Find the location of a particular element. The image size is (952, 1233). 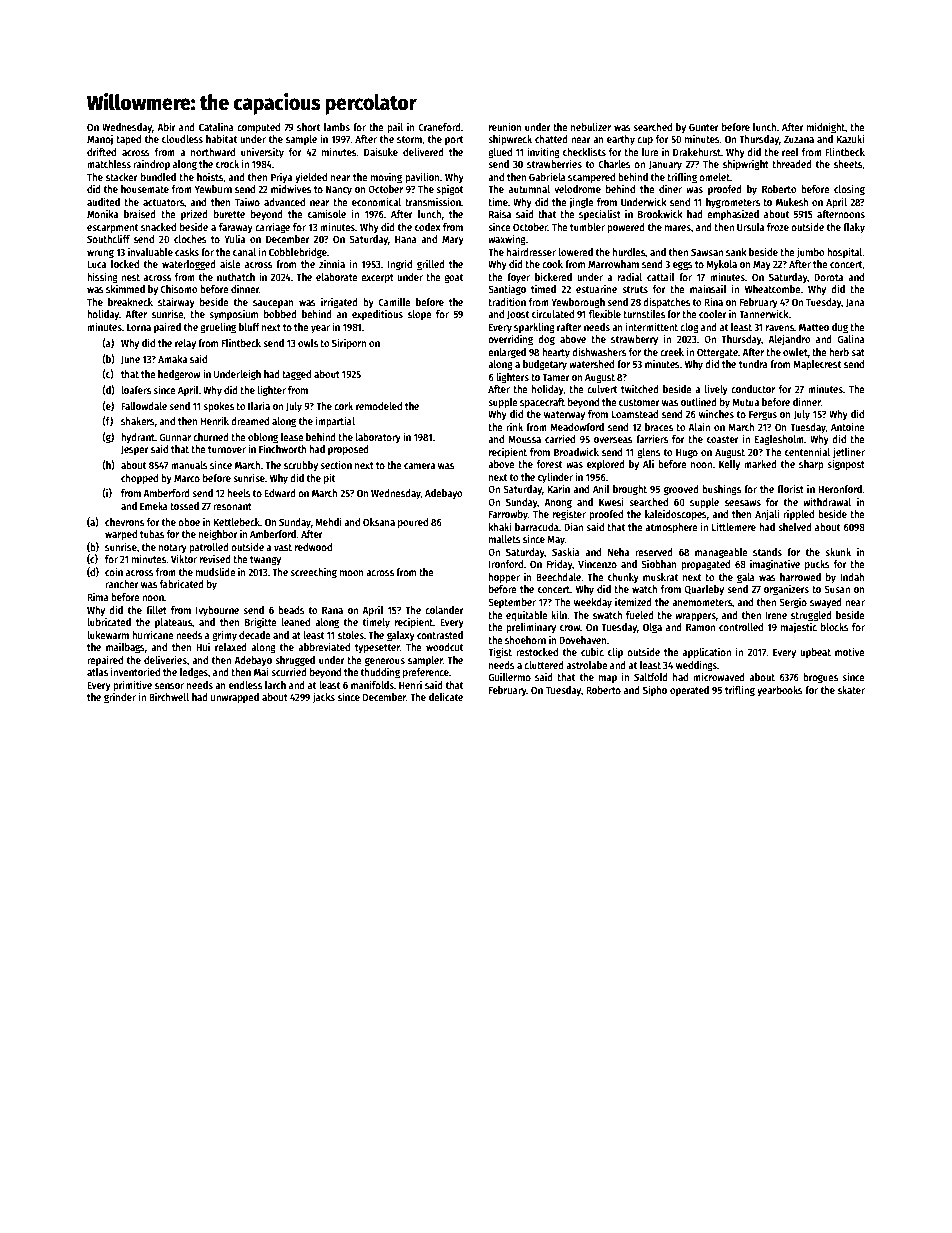

Hana is located at coordinates (406, 239).
